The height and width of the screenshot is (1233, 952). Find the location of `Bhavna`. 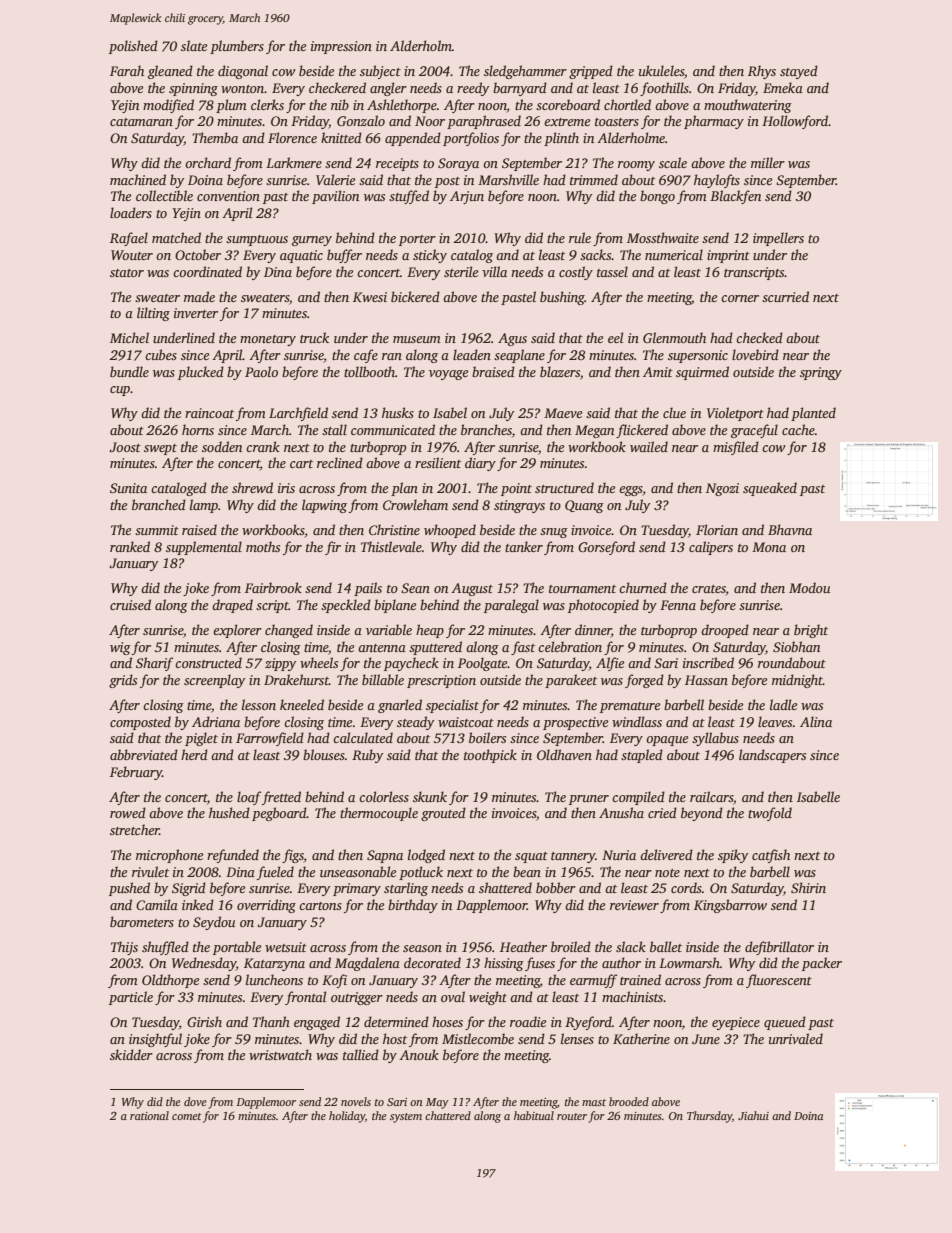

Bhavna is located at coordinates (790, 529).
